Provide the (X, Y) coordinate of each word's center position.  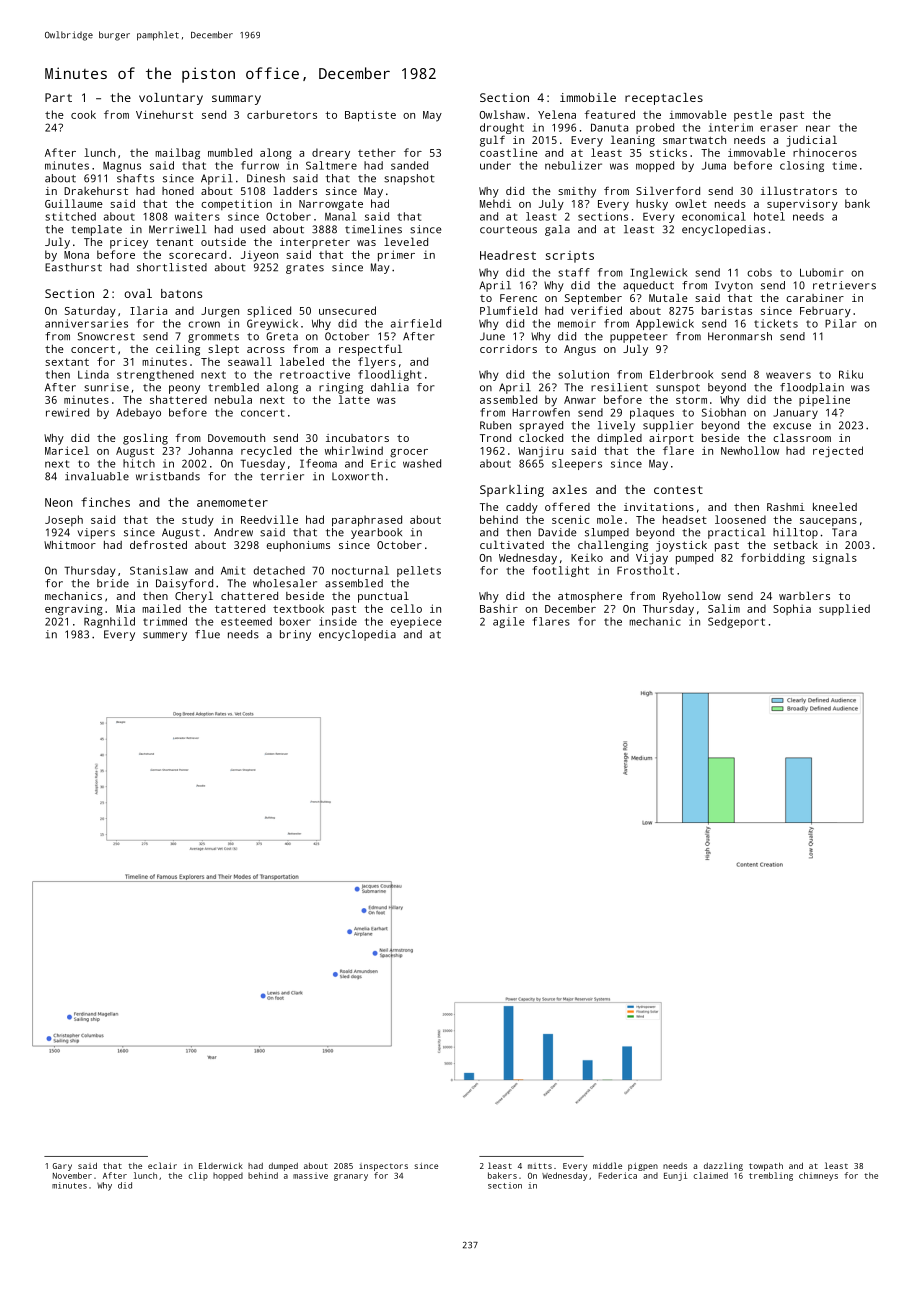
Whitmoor (70, 545)
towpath (766, 1166)
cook (83, 114)
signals (835, 559)
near (818, 128)
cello (406, 608)
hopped (228, 1177)
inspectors (383, 1167)
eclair (162, 1165)
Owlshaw (502, 114)
